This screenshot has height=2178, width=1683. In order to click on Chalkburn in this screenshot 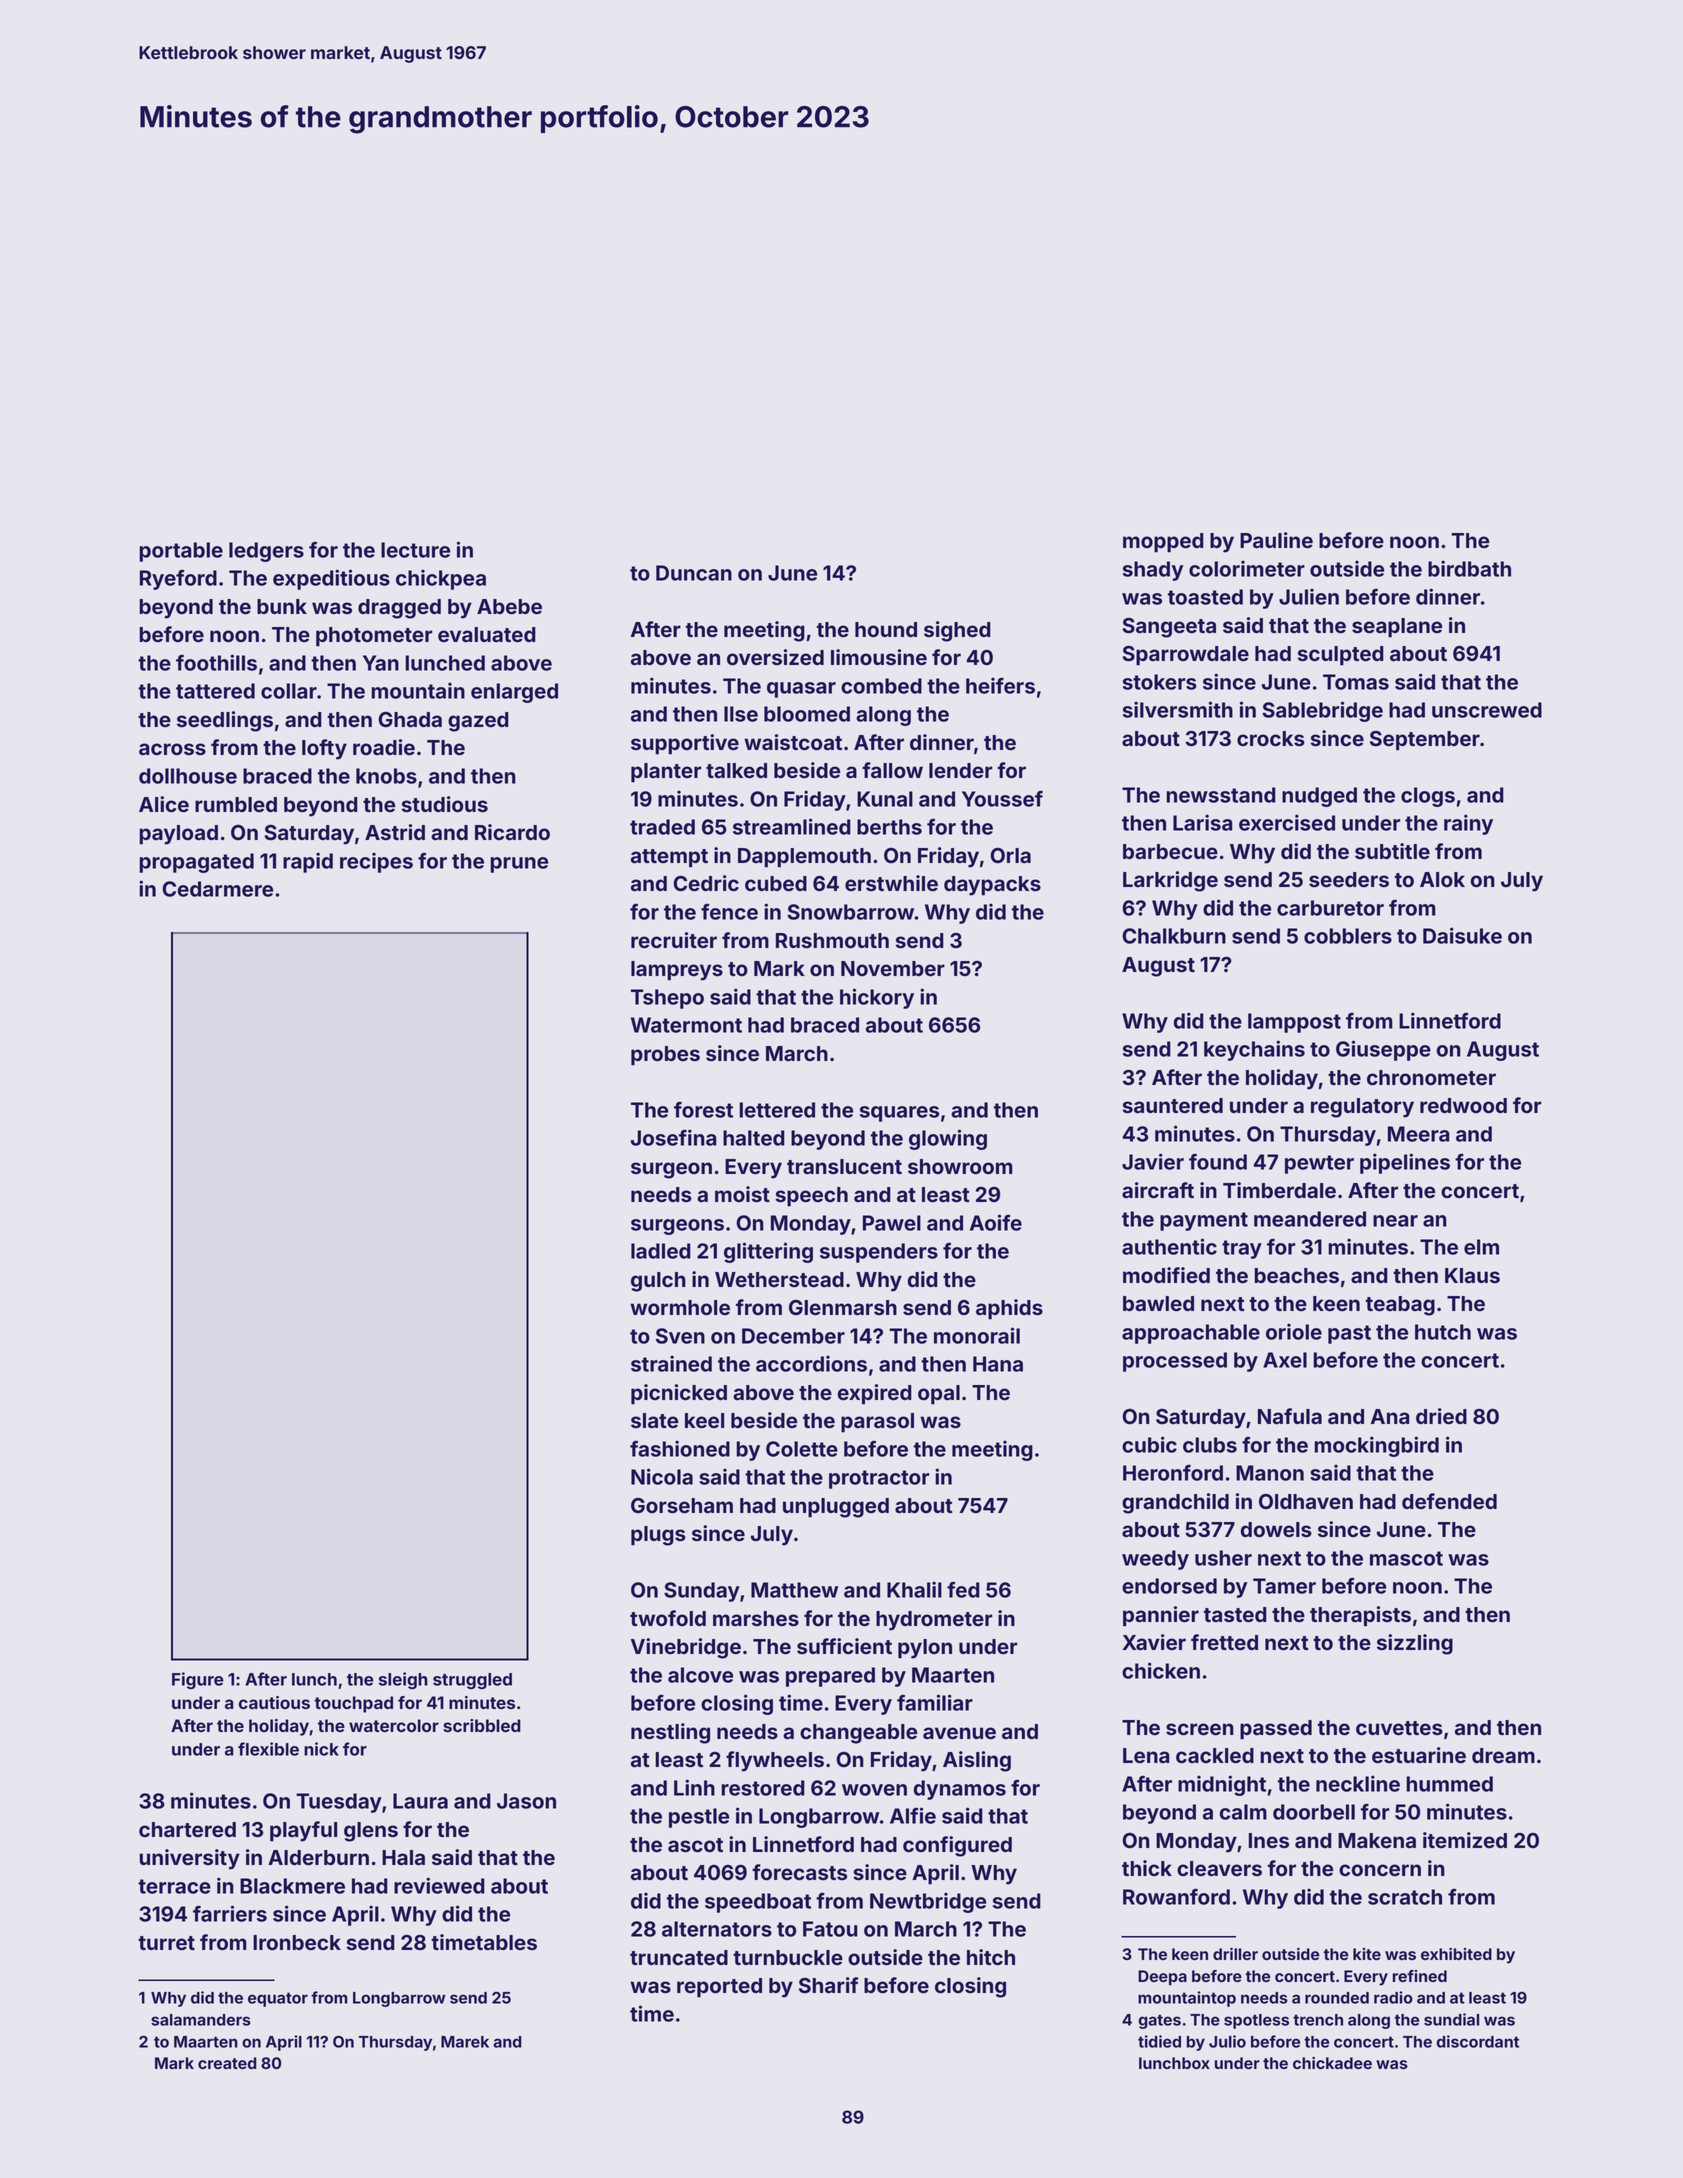, I will do `click(1174, 936)`.
